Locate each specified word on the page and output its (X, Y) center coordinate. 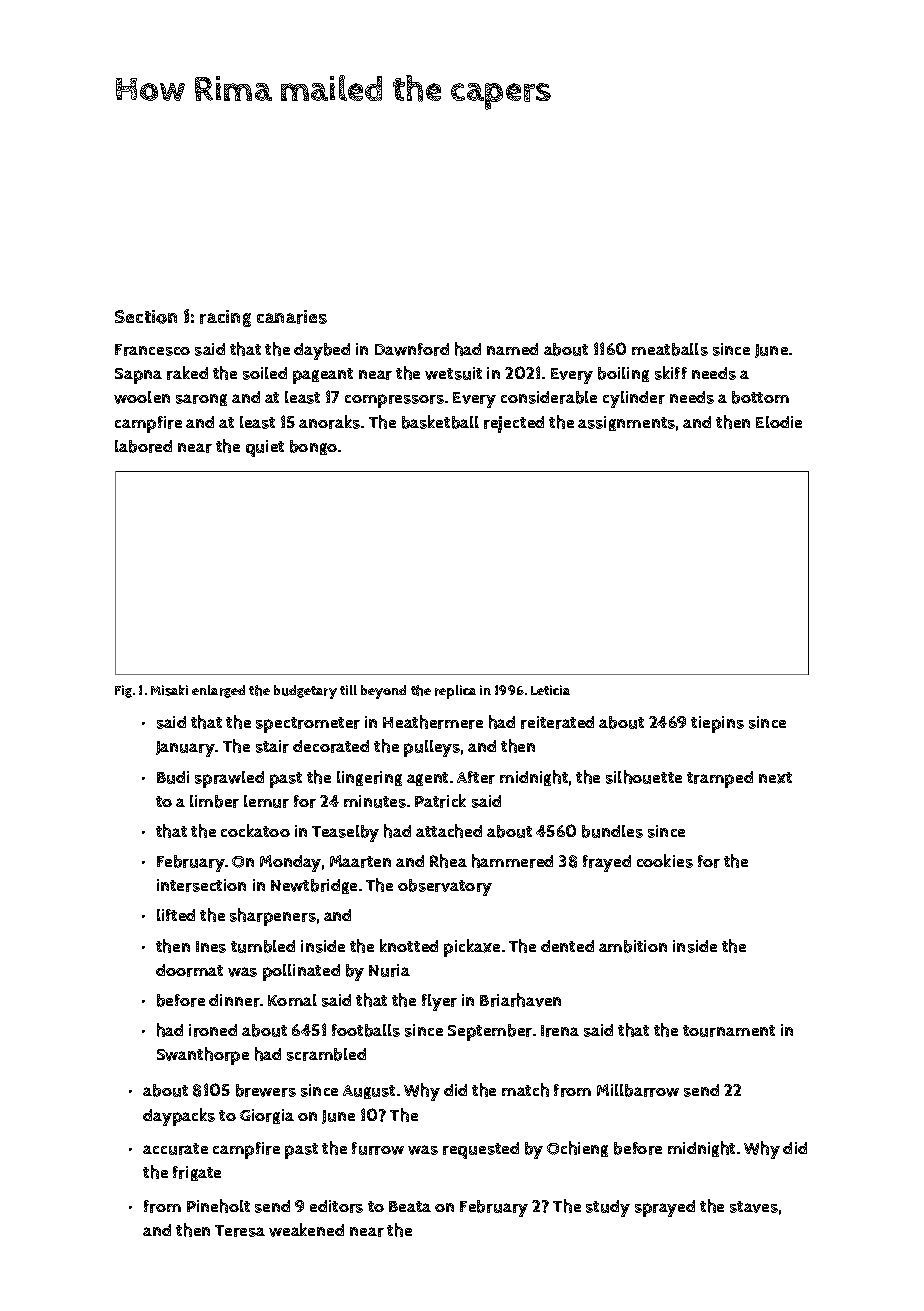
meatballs (670, 349)
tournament (729, 1031)
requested (481, 1150)
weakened (306, 1230)
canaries (292, 317)
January (185, 749)
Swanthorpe (203, 1056)
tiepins (717, 724)
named (512, 349)
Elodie (779, 422)
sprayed (665, 1208)
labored (143, 446)
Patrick (440, 801)
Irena (560, 1031)
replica (455, 692)
